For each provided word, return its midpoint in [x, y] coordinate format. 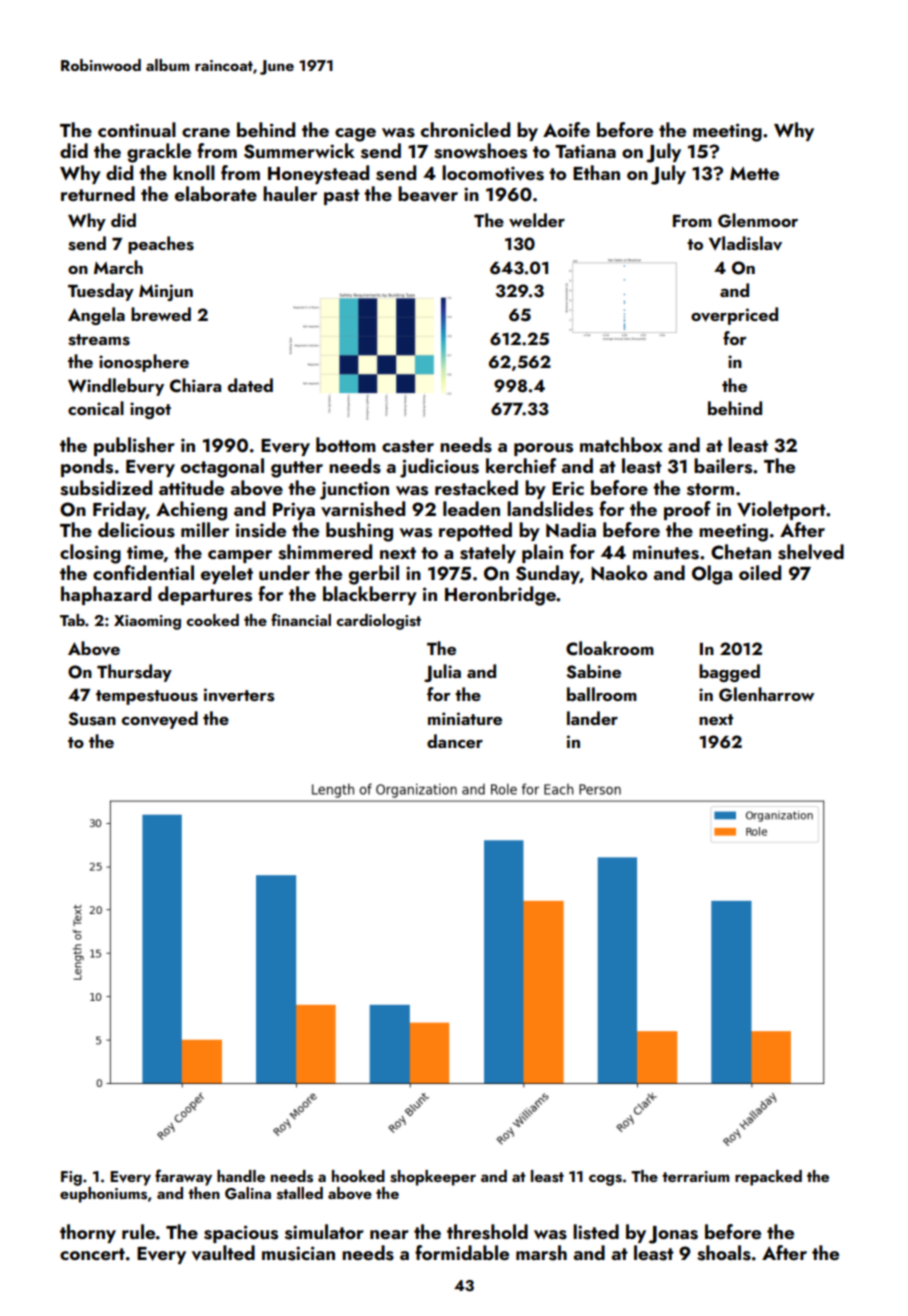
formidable [462, 1252]
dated [250, 385]
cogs [605, 1180]
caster [408, 446]
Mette [754, 173]
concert [92, 1254]
